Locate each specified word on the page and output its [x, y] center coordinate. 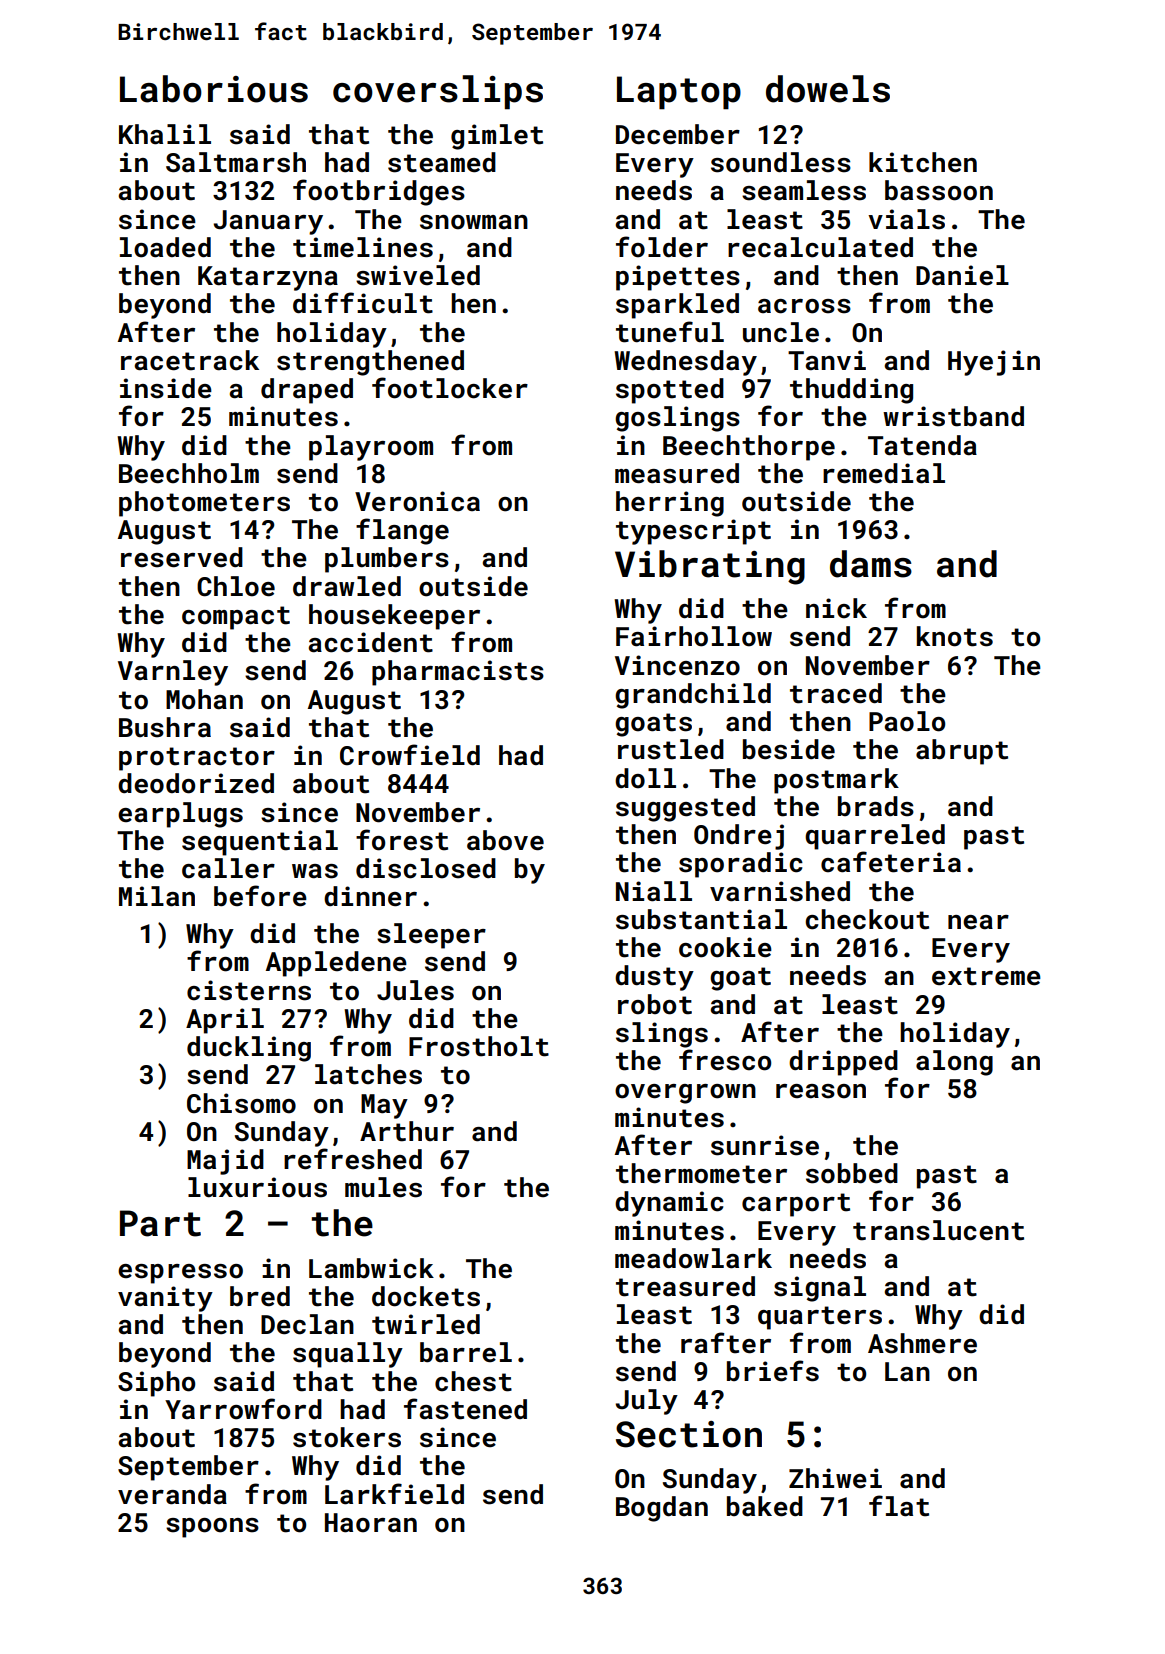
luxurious [257, 1187]
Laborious [214, 89]
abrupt [962, 752]
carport [796, 1205]
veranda [172, 1494]
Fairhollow [694, 636]
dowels [828, 89]
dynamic [669, 1204]
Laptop [679, 93]
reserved [182, 557]
